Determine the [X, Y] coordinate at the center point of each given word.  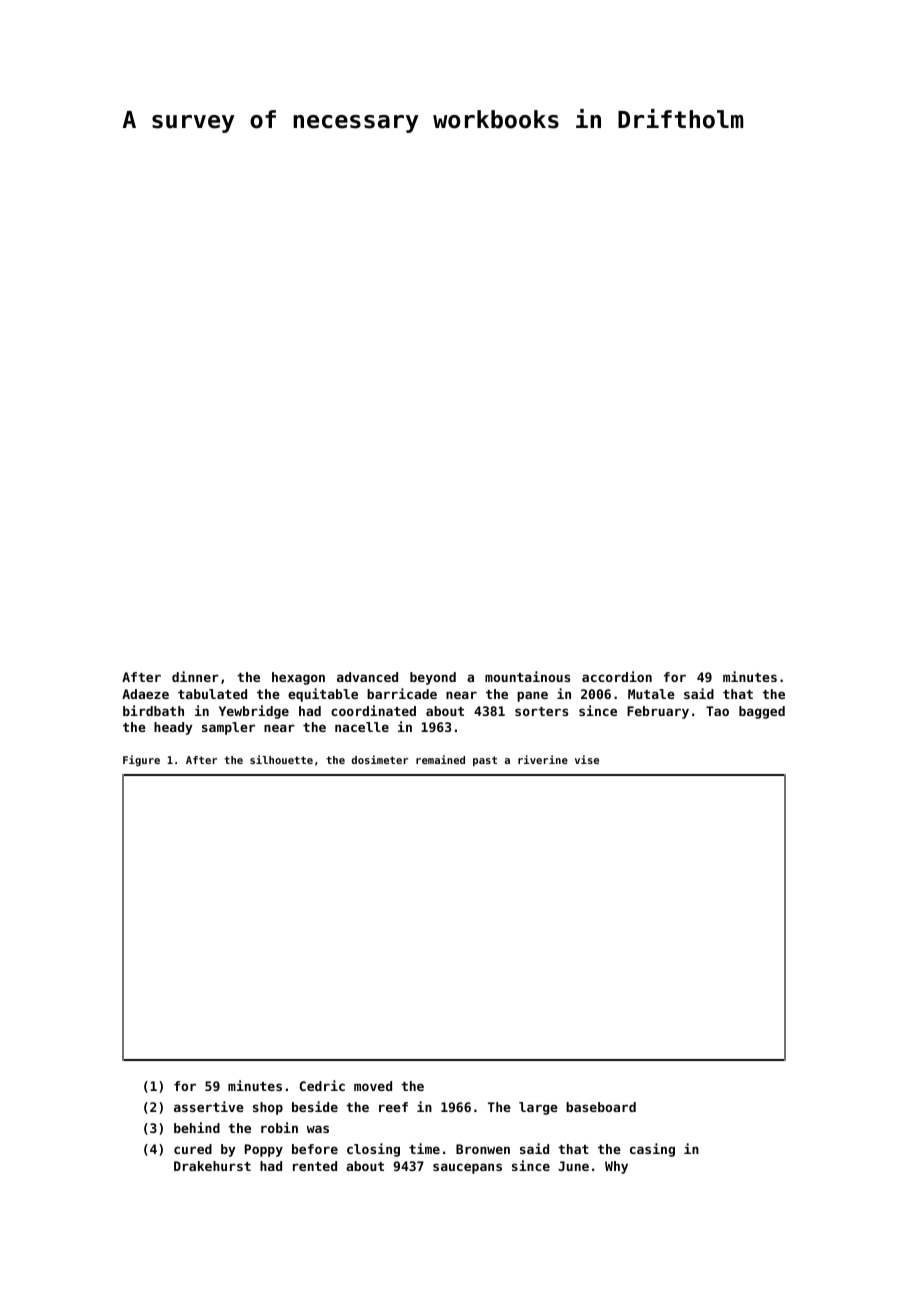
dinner [195, 676]
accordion [617, 676]
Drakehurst [212, 1166]
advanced [367, 677]
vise [587, 759]
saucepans [467, 1168]
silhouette [281, 759]
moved [373, 1086]
